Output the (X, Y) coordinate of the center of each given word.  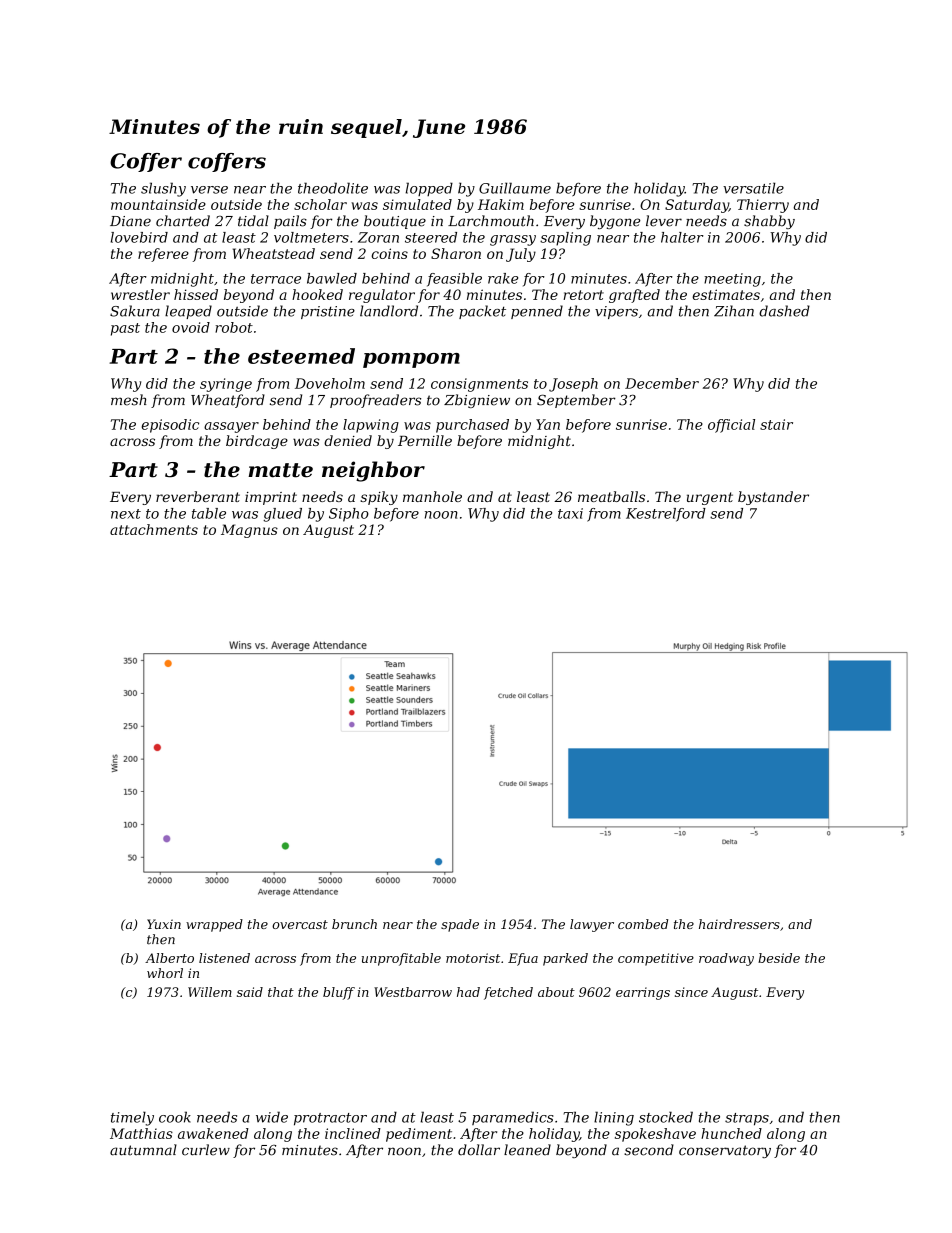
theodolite (333, 188)
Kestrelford (666, 515)
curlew (206, 1150)
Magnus (249, 531)
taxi (570, 513)
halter (682, 237)
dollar (479, 1150)
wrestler (140, 294)
